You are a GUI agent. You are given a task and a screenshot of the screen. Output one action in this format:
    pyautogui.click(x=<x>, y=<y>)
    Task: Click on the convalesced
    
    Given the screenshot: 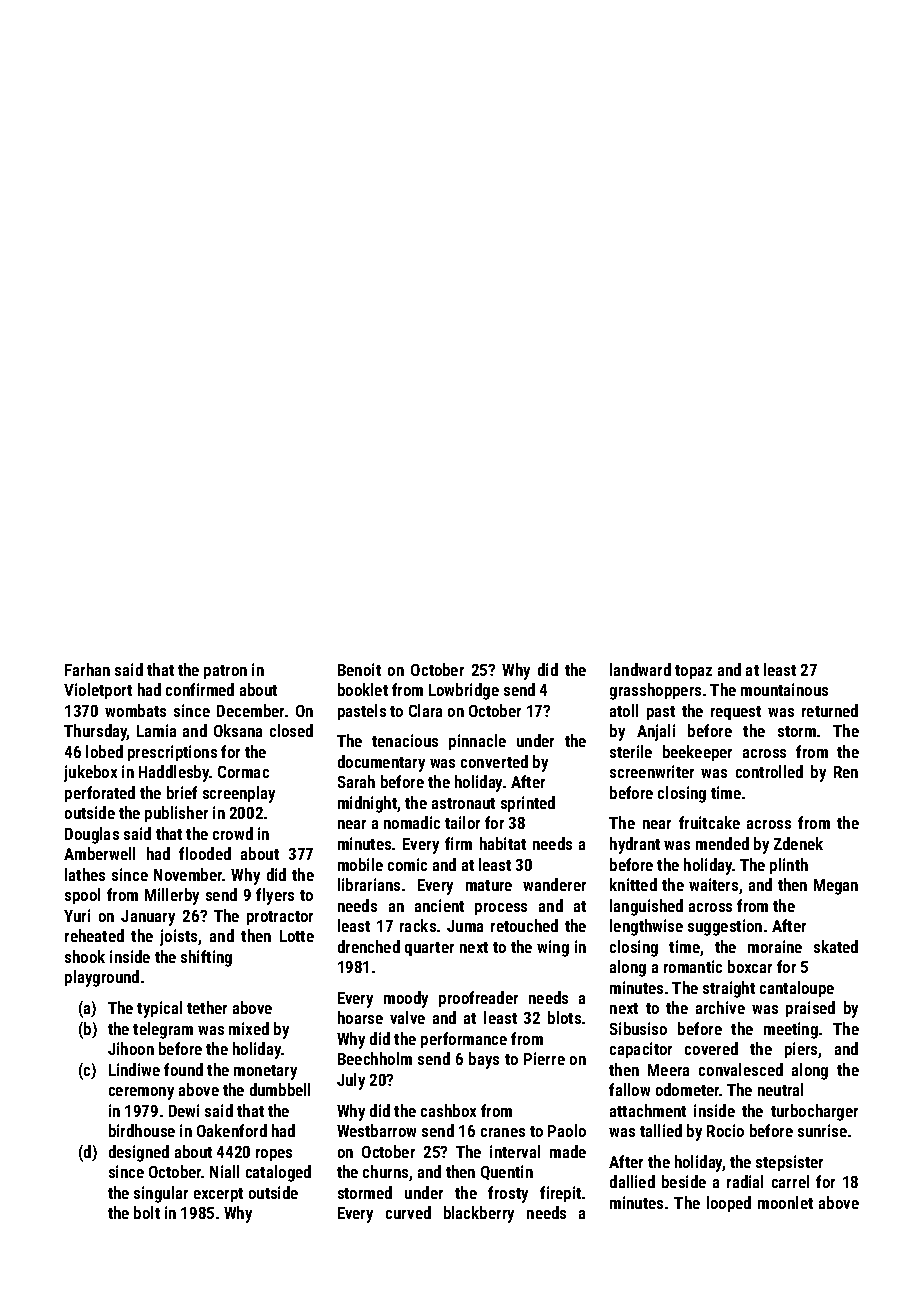 What is the action you would take?
    pyautogui.click(x=741, y=1069)
